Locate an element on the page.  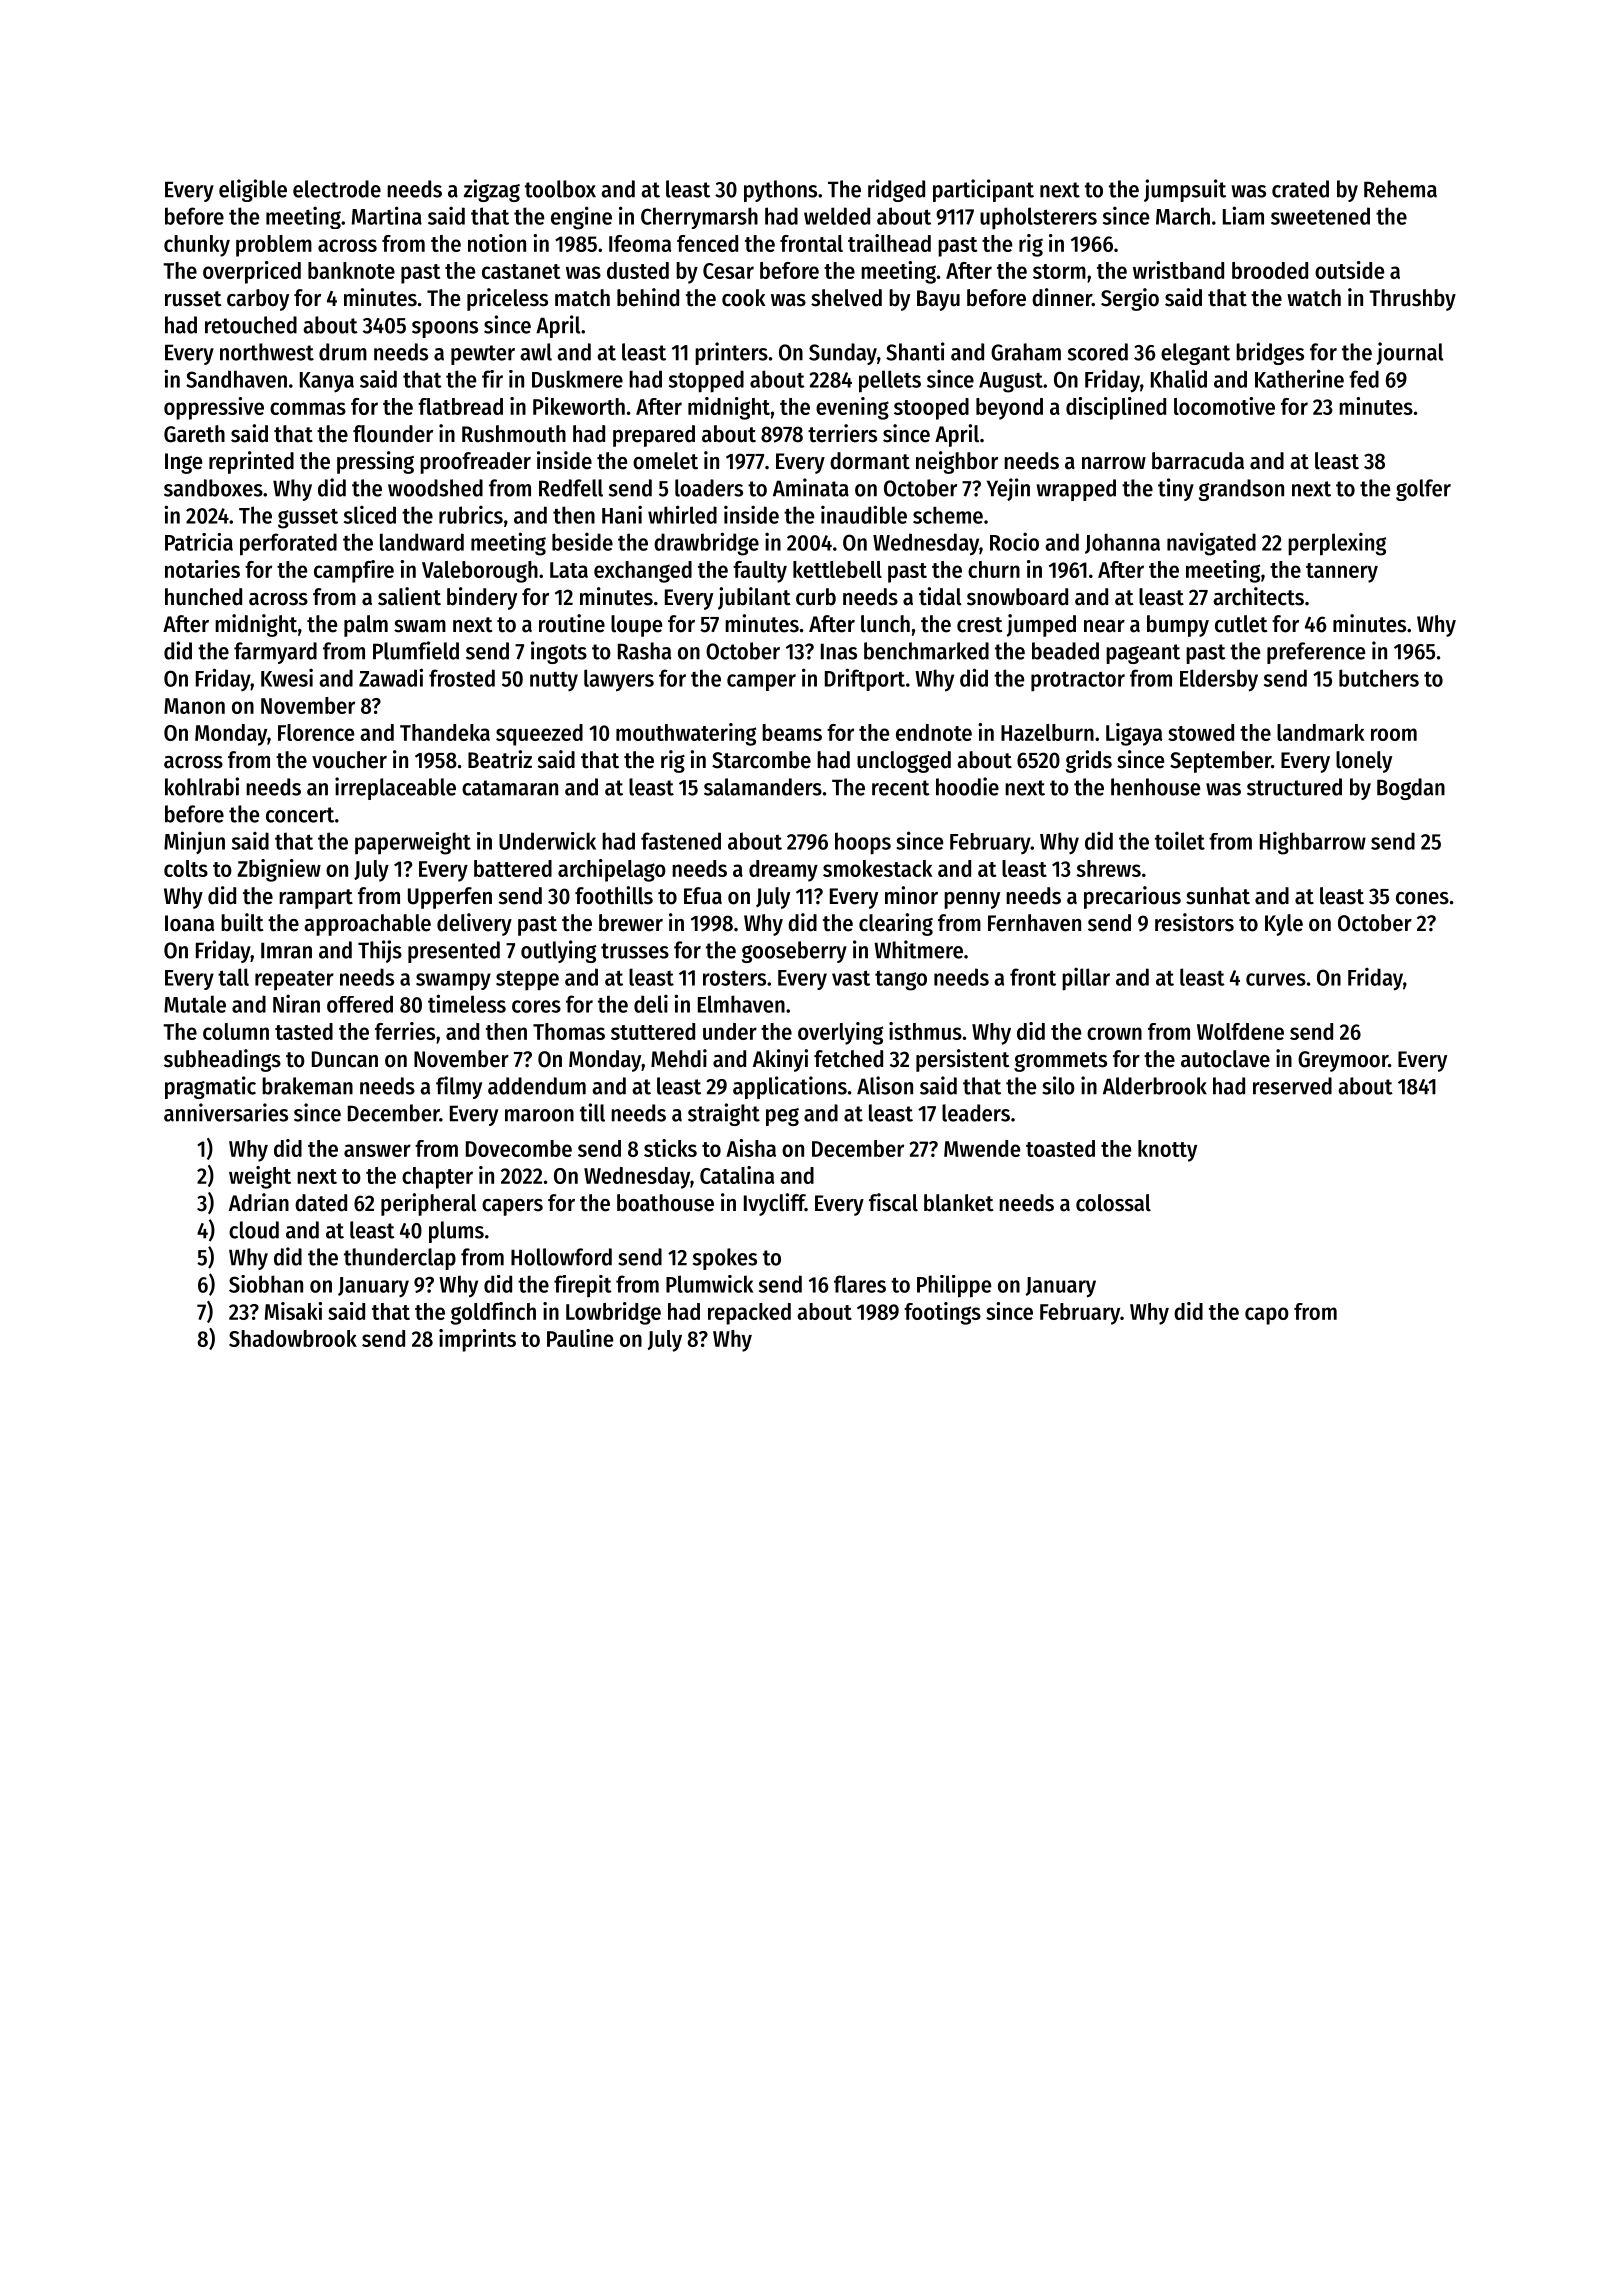
perplexing is located at coordinates (1337, 544).
